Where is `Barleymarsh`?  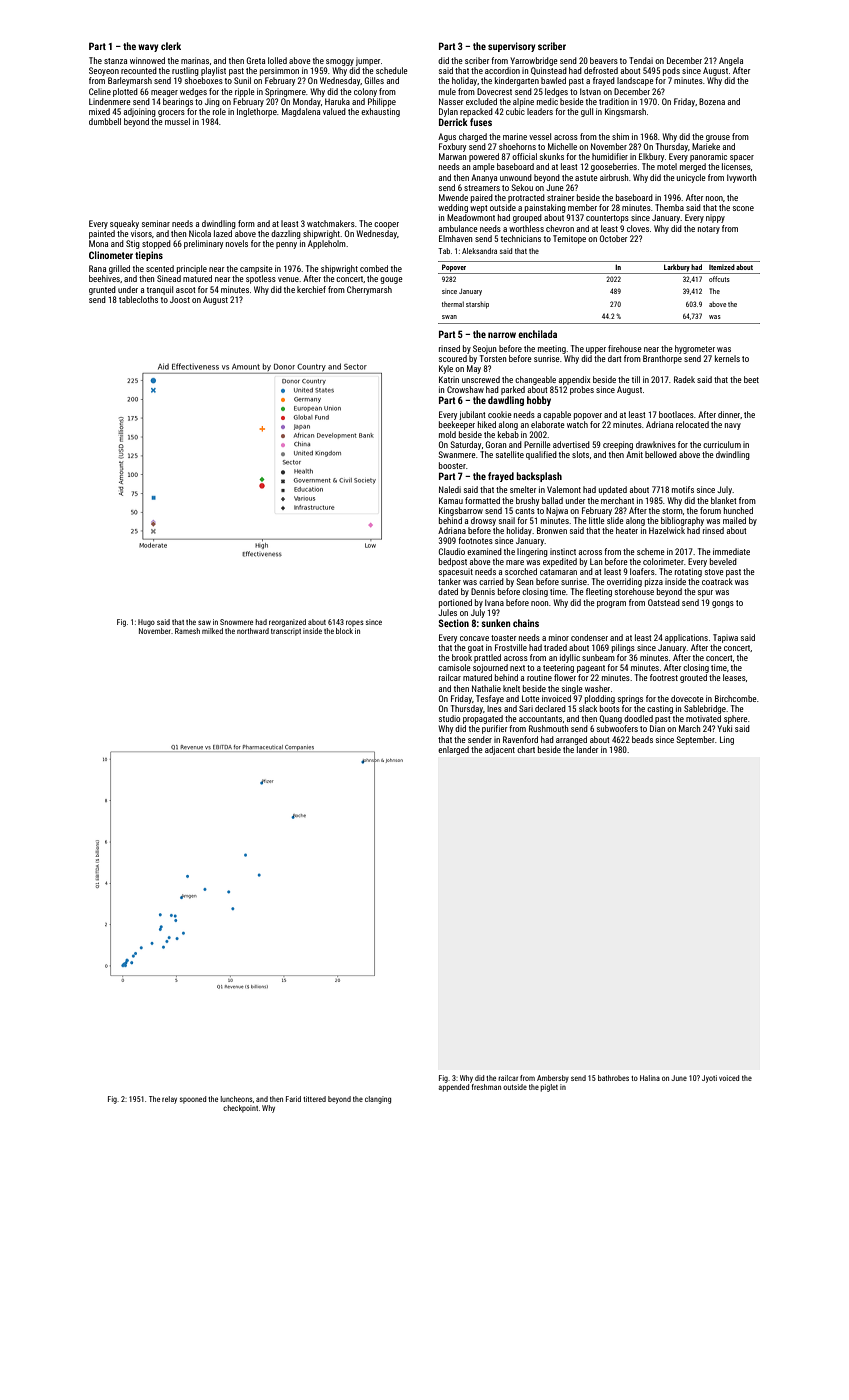
Barleymarsh is located at coordinates (130, 81).
